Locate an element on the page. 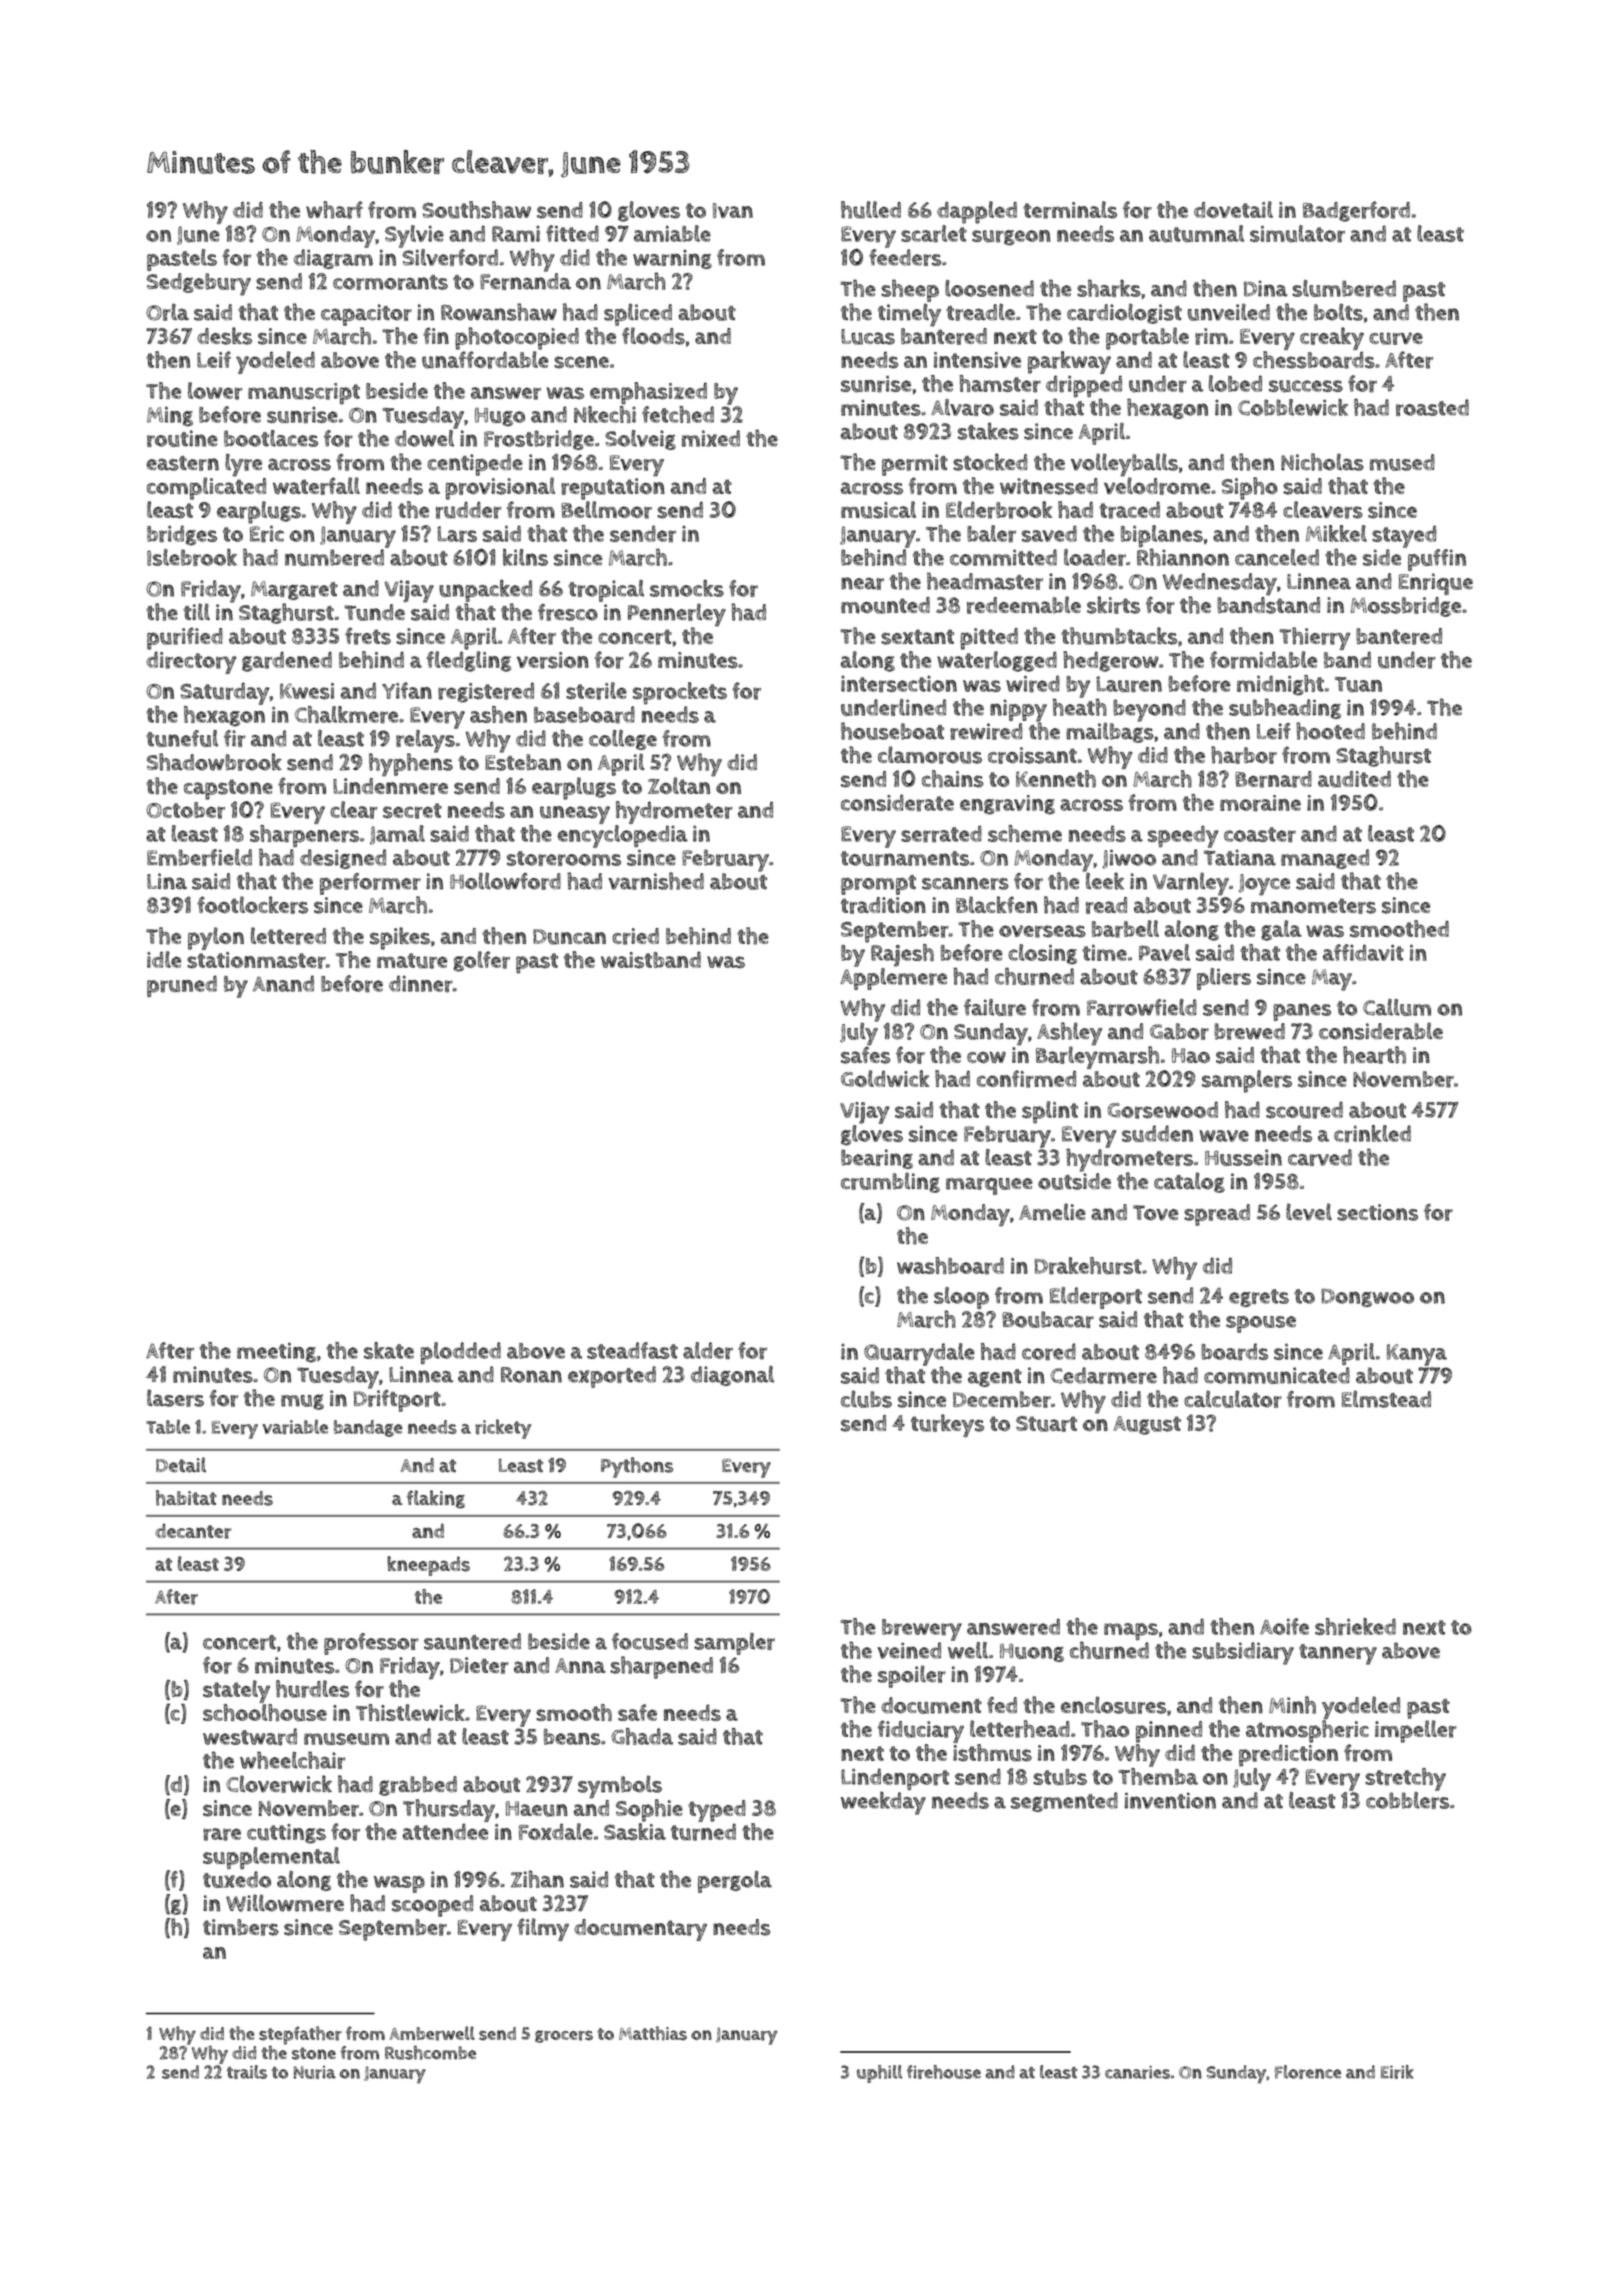 This document has height=2292, width=1620. hulled is located at coordinates (871, 210).
